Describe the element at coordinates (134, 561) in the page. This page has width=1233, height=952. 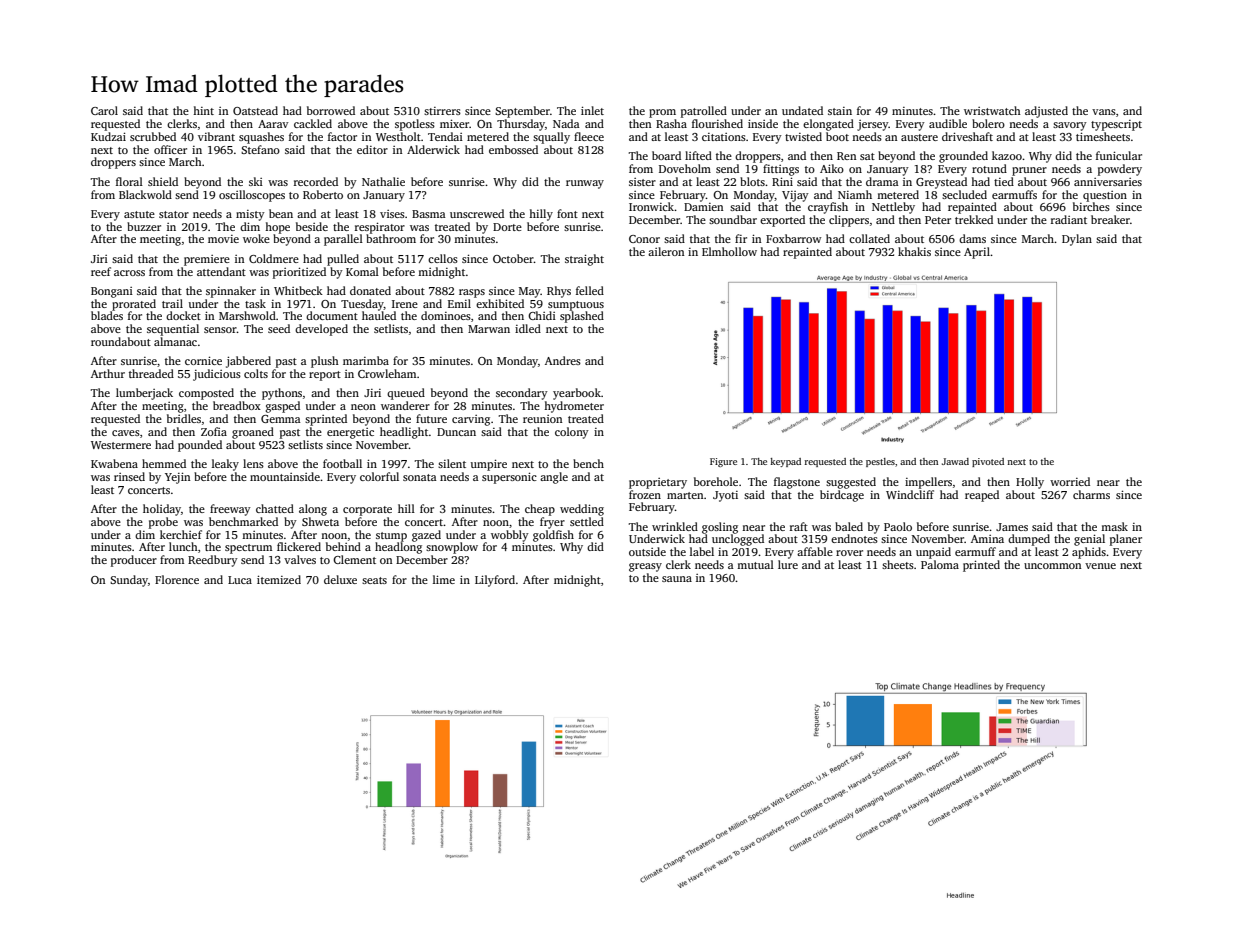
I see `producer` at that location.
